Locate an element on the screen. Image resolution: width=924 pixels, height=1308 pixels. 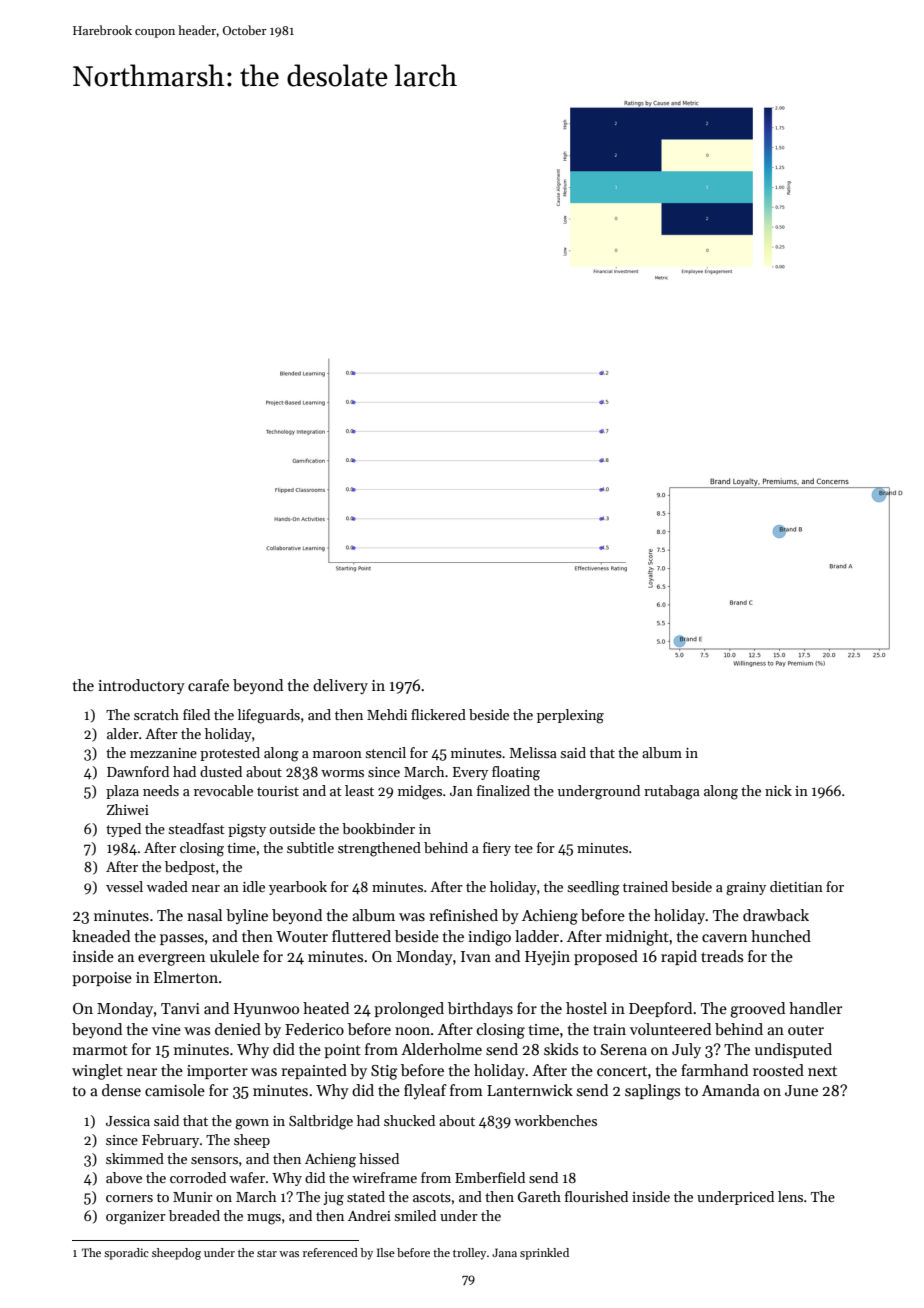
sporadic is located at coordinates (126, 1254).
